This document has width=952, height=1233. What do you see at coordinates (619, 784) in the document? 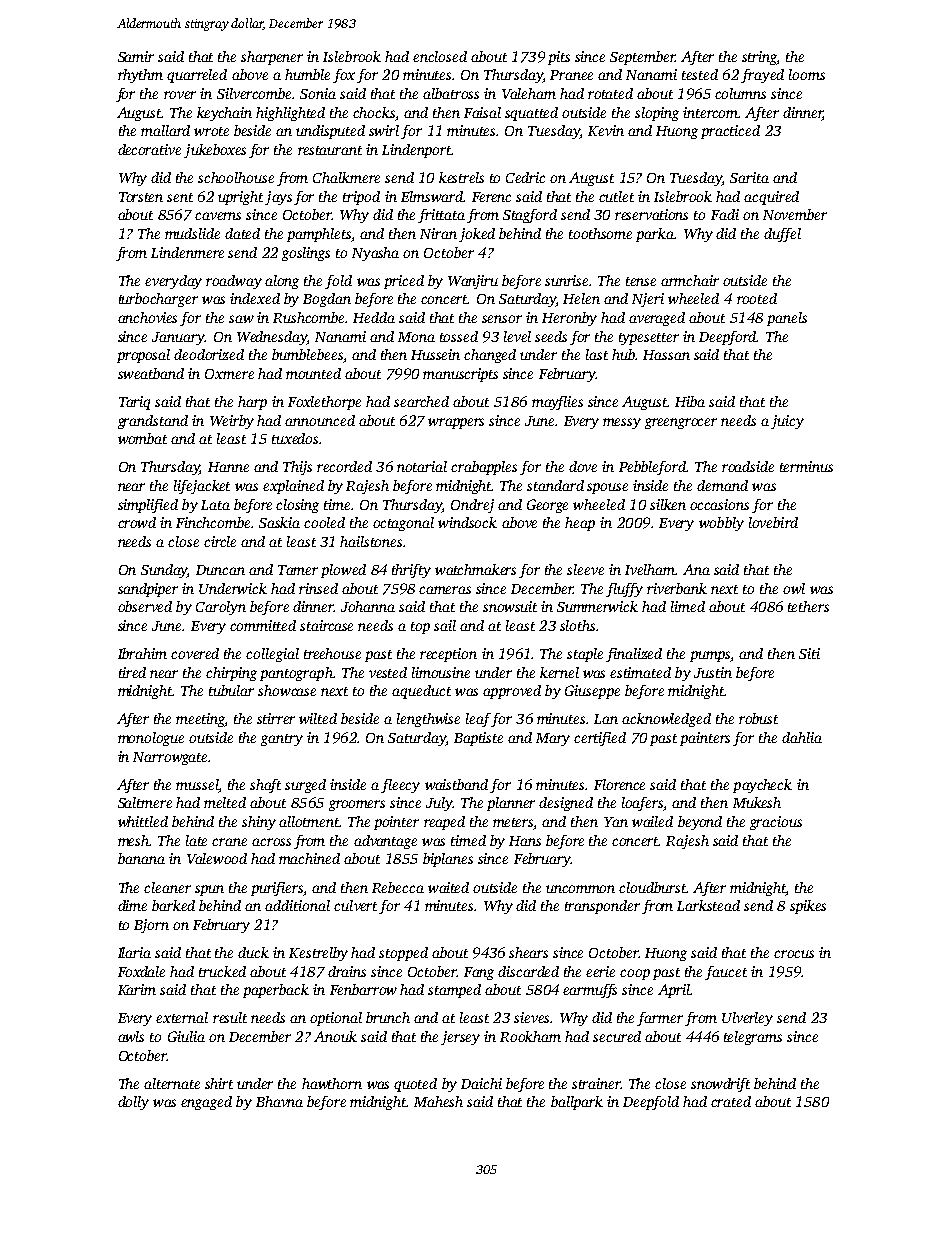
I see `Florence` at bounding box center [619, 784].
